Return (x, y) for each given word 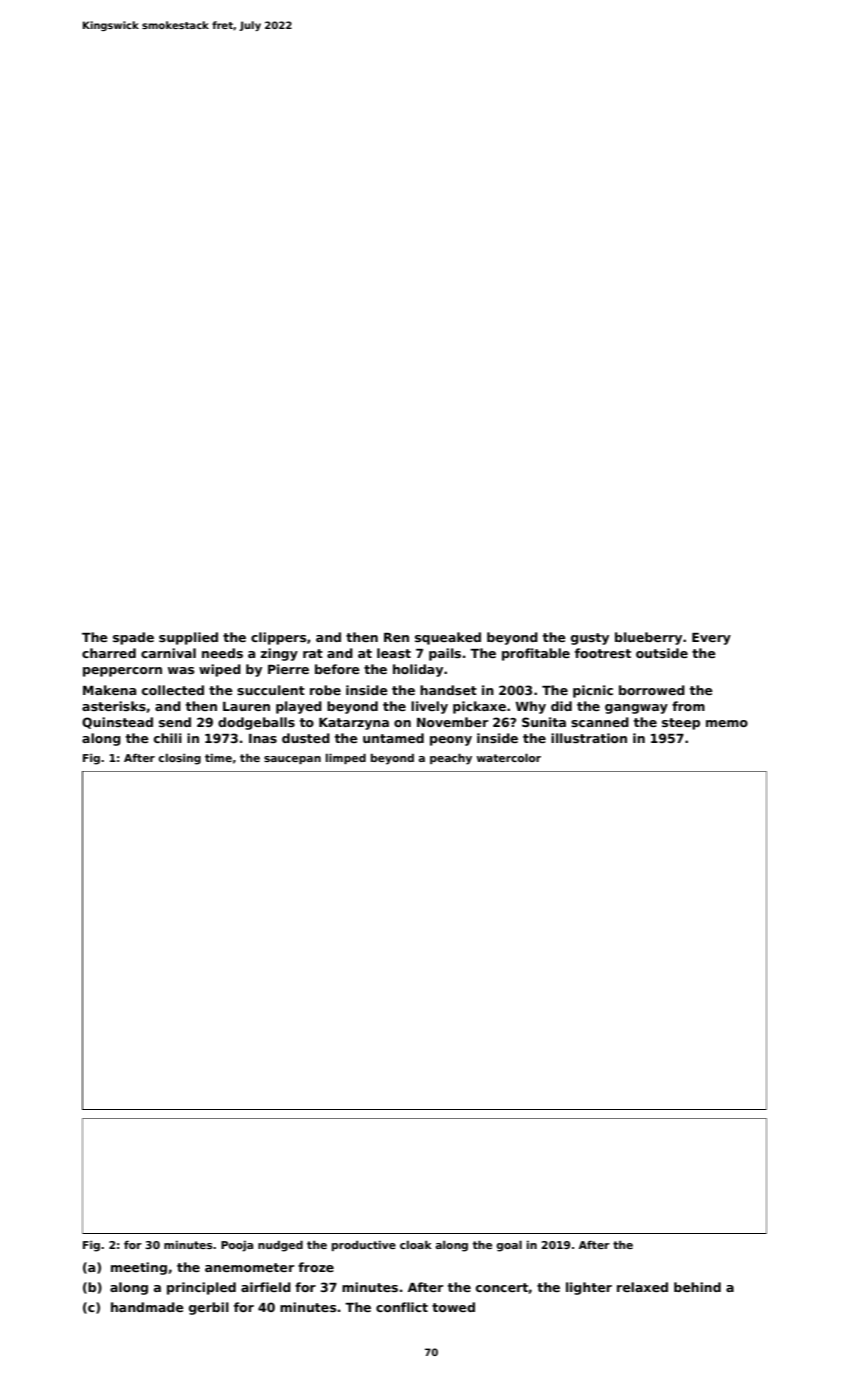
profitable (536, 654)
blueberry (648, 638)
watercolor (509, 757)
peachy (451, 759)
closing (179, 759)
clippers (278, 638)
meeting (139, 1268)
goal (509, 1246)
